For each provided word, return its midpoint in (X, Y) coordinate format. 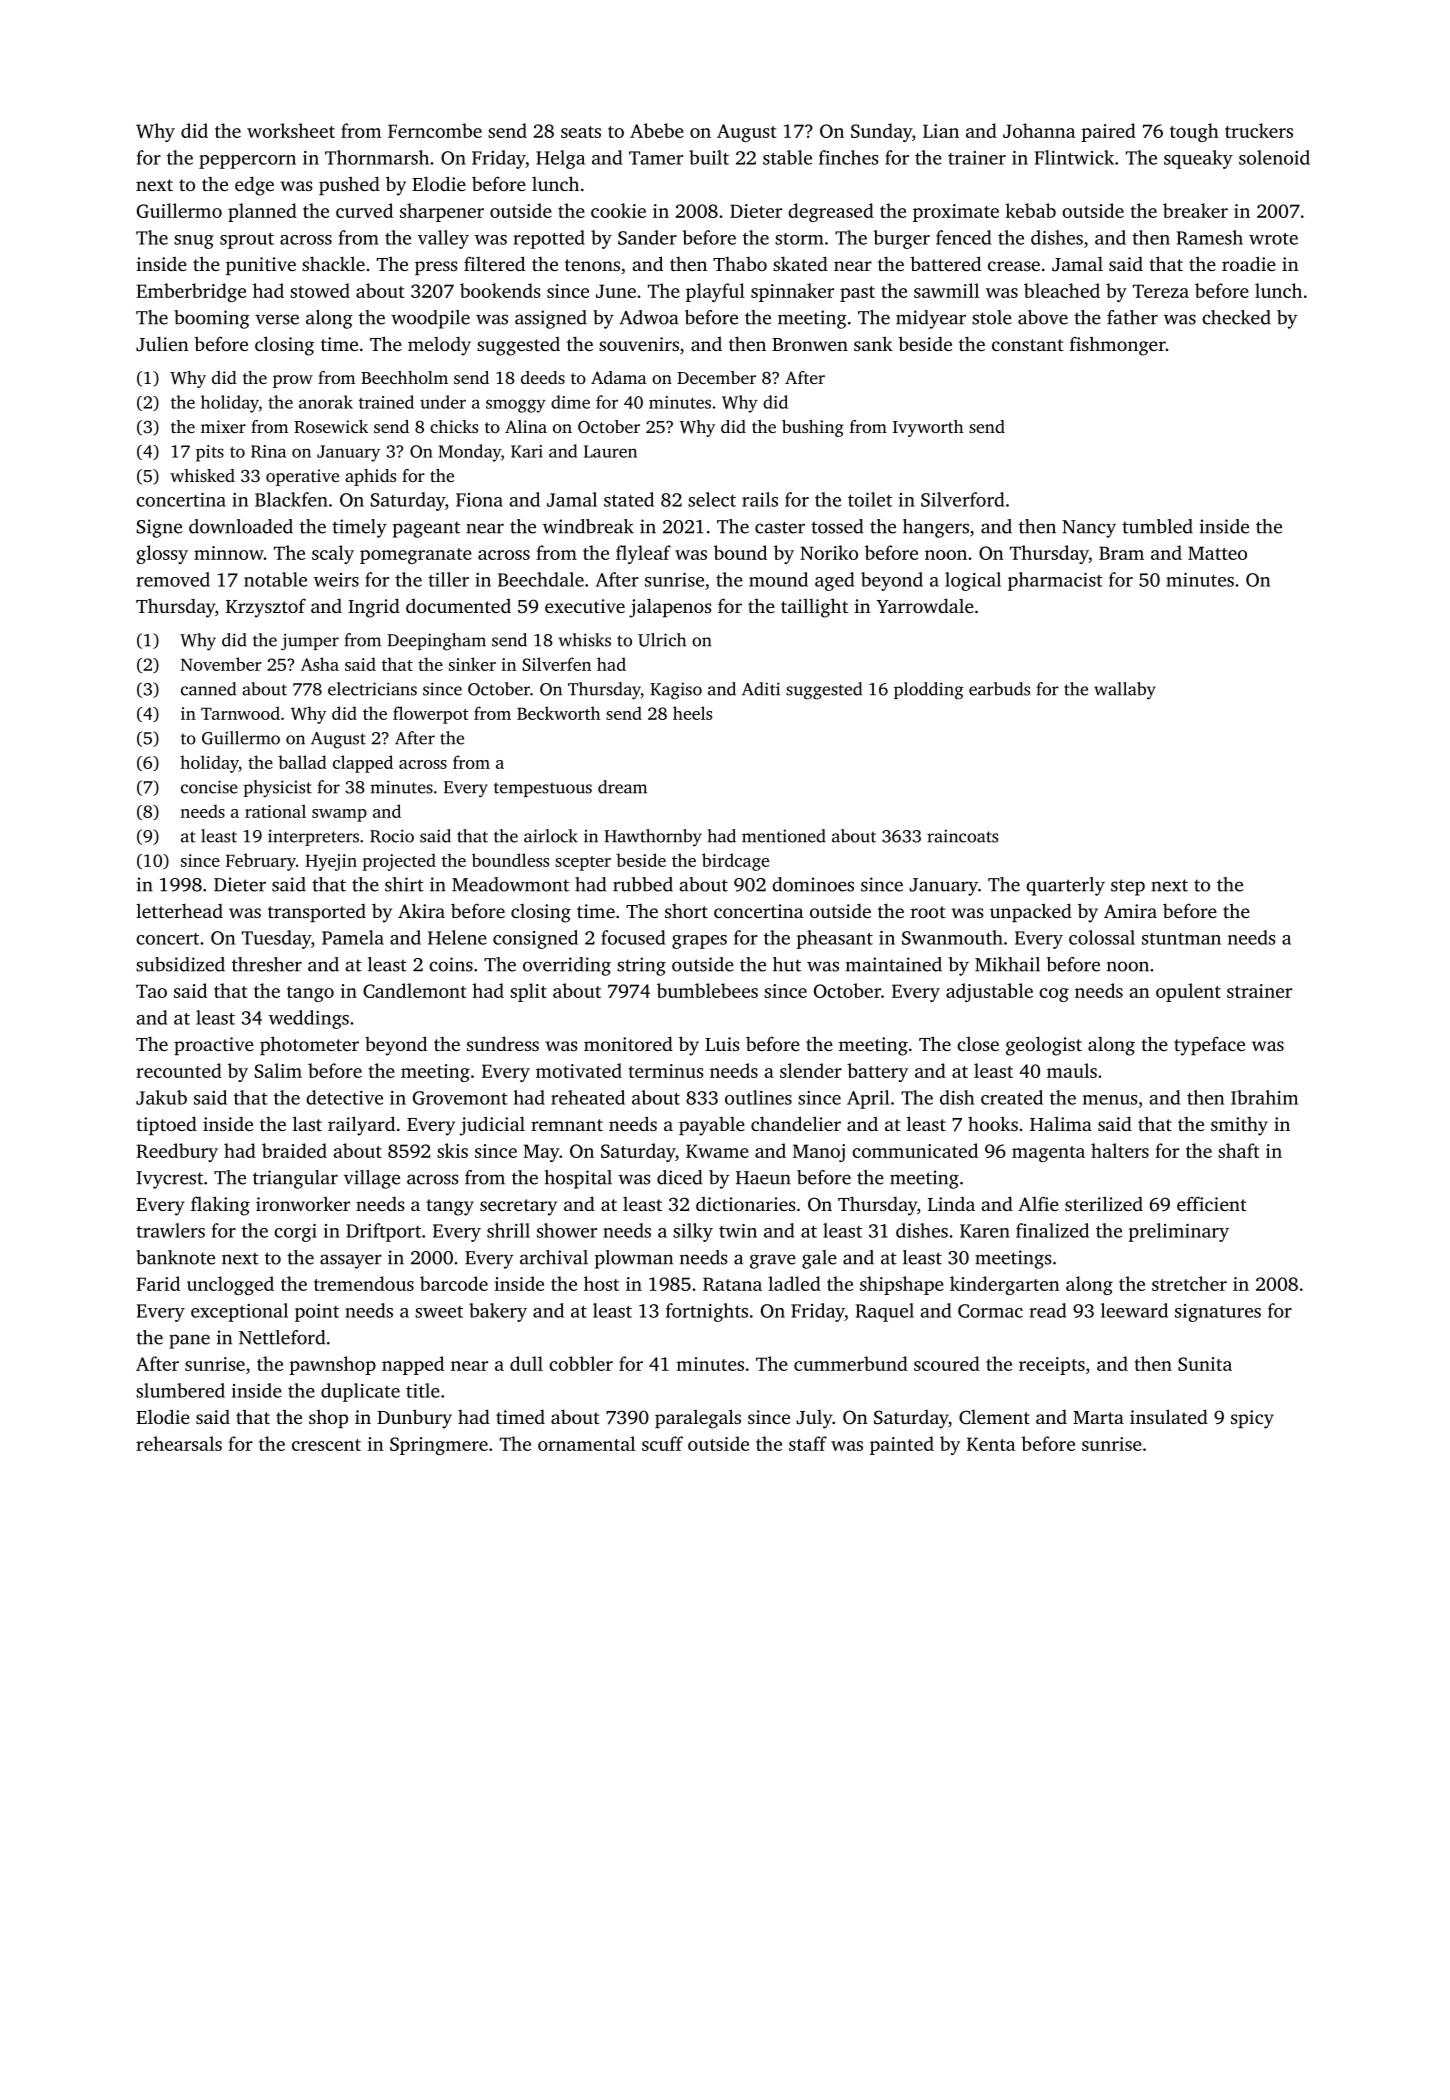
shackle (333, 263)
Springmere (439, 1446)
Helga (560, 159)
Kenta (991, 1444)
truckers (1259, 130)
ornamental (586, 1443)
